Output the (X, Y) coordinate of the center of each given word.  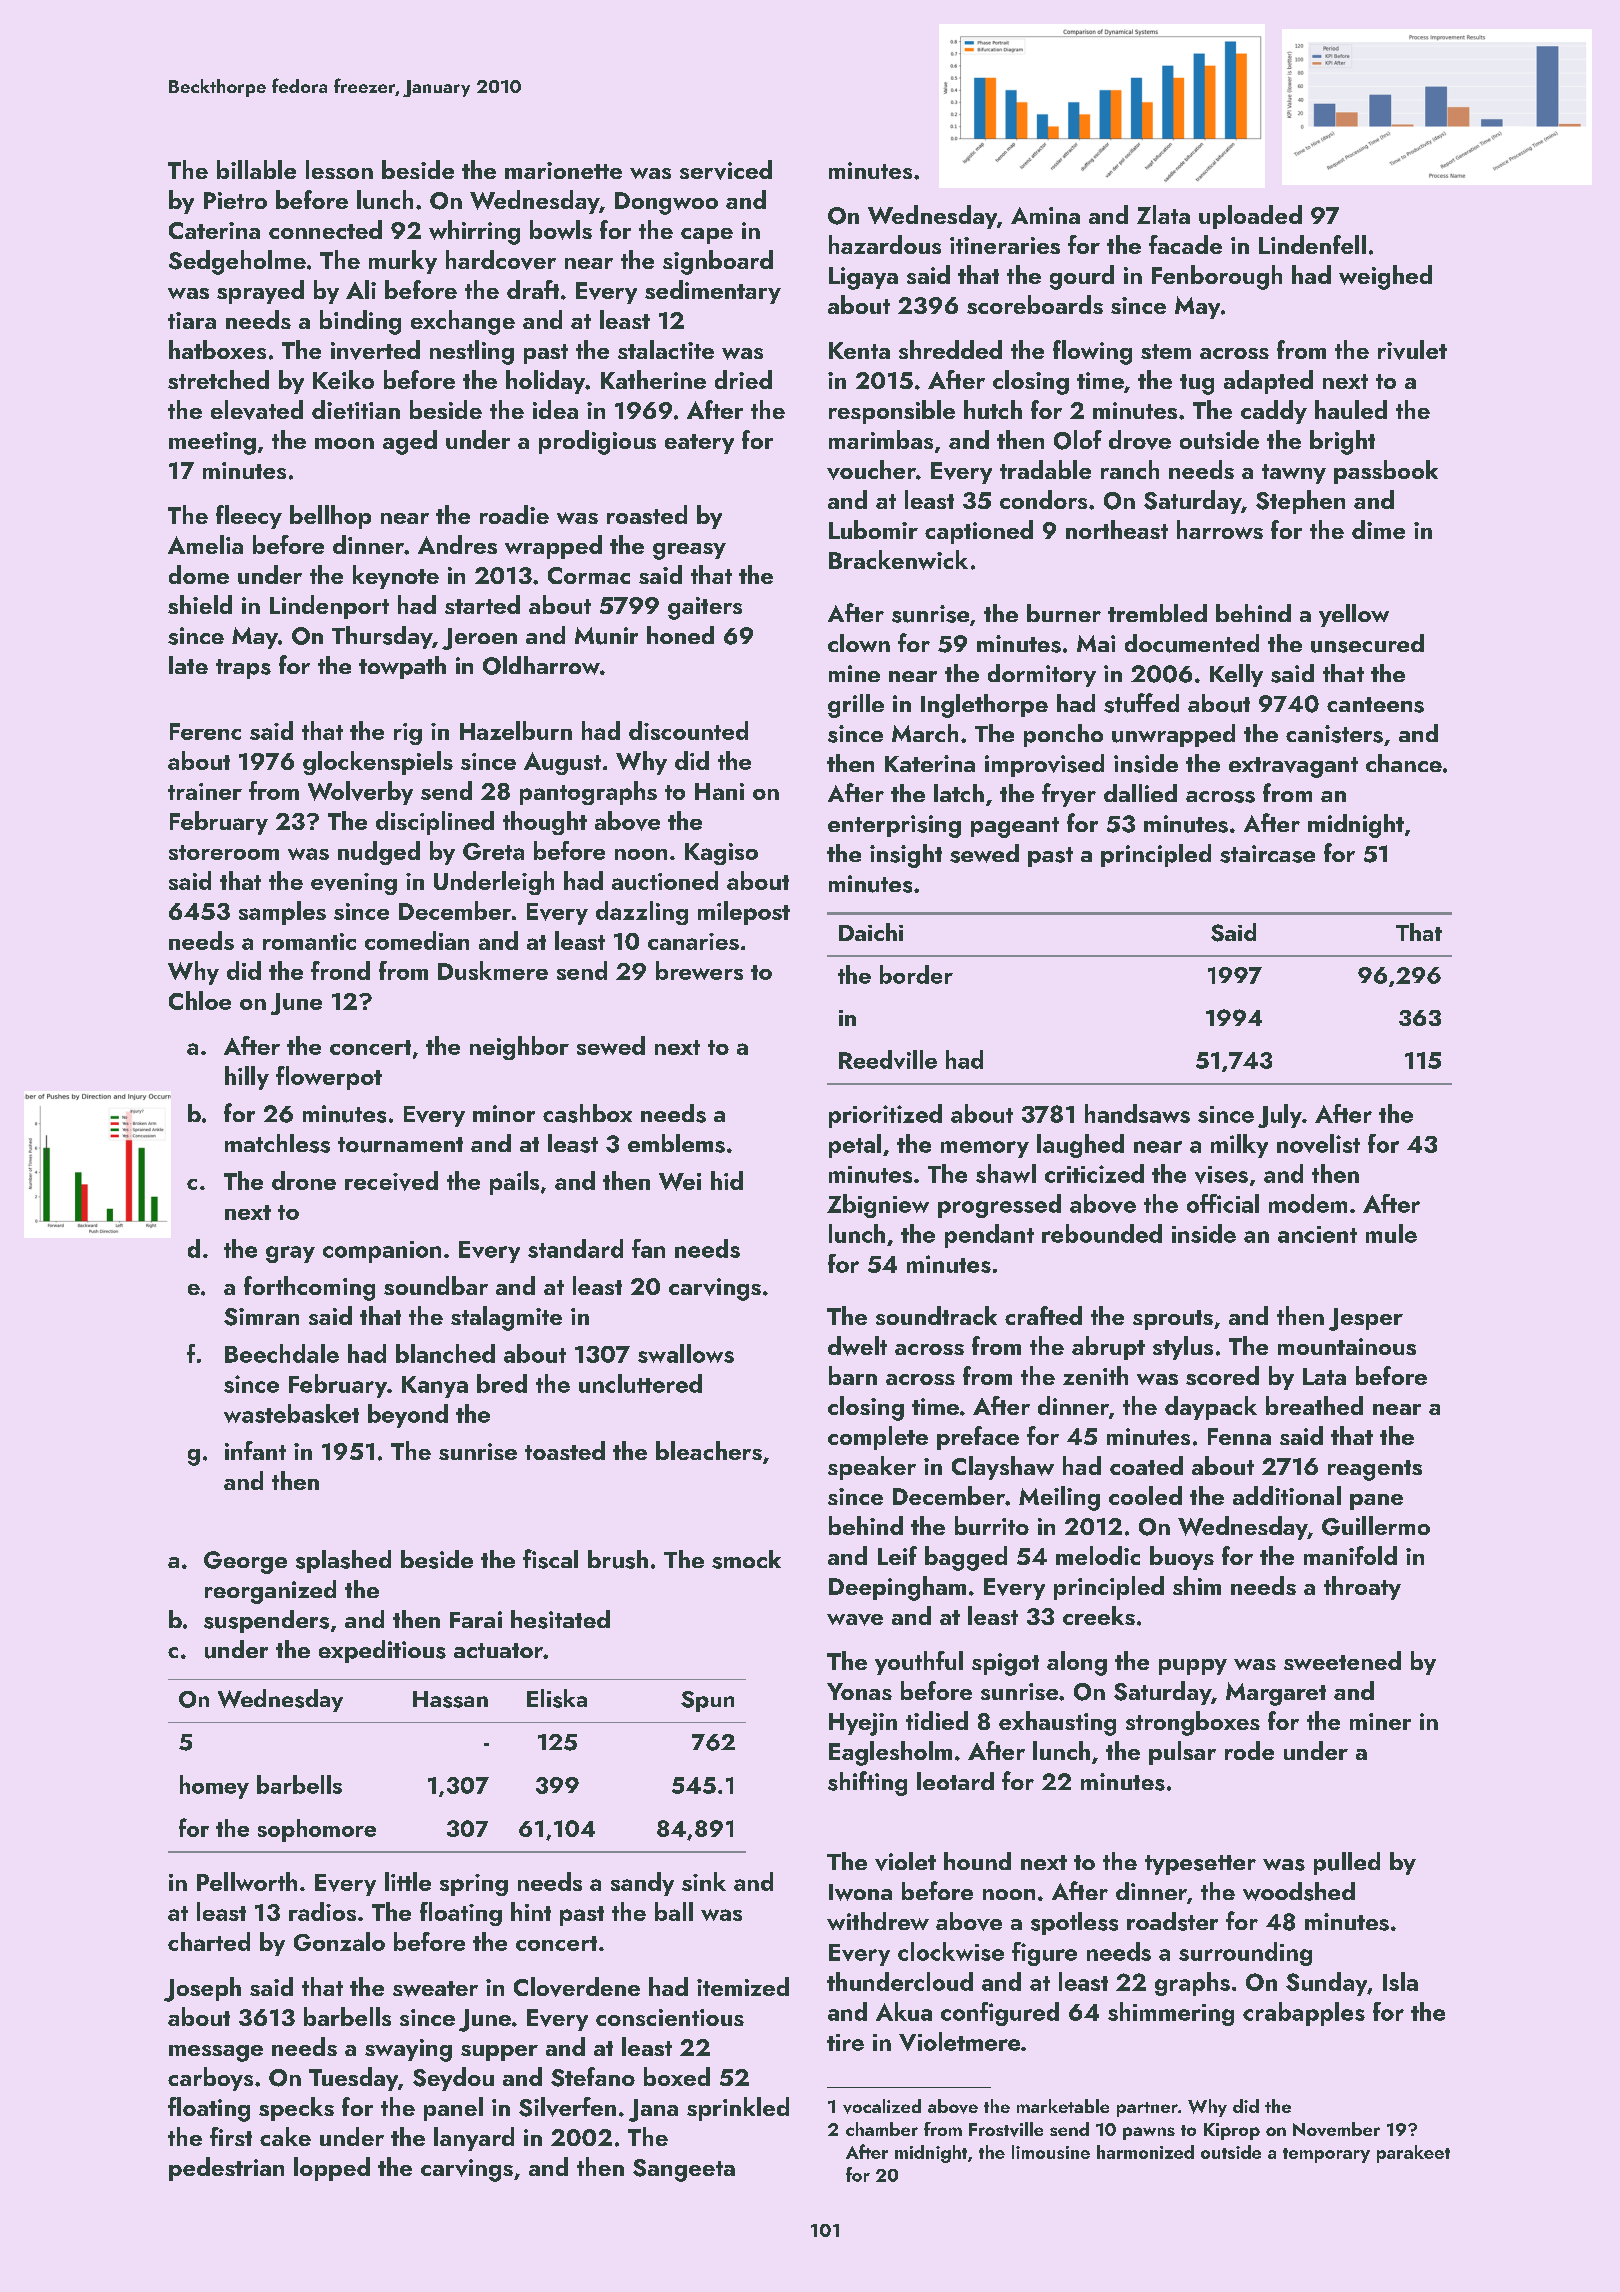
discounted (688, 730)
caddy (1274, 412)
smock (746, 1559)
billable (256, 169)
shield (200, 604)
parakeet (1413, 2154)
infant (255, 1450)
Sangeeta (684, 2170)
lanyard (474, 2139)
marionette (563, 170)
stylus (1183, 1348)
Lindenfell (1312, 244)
